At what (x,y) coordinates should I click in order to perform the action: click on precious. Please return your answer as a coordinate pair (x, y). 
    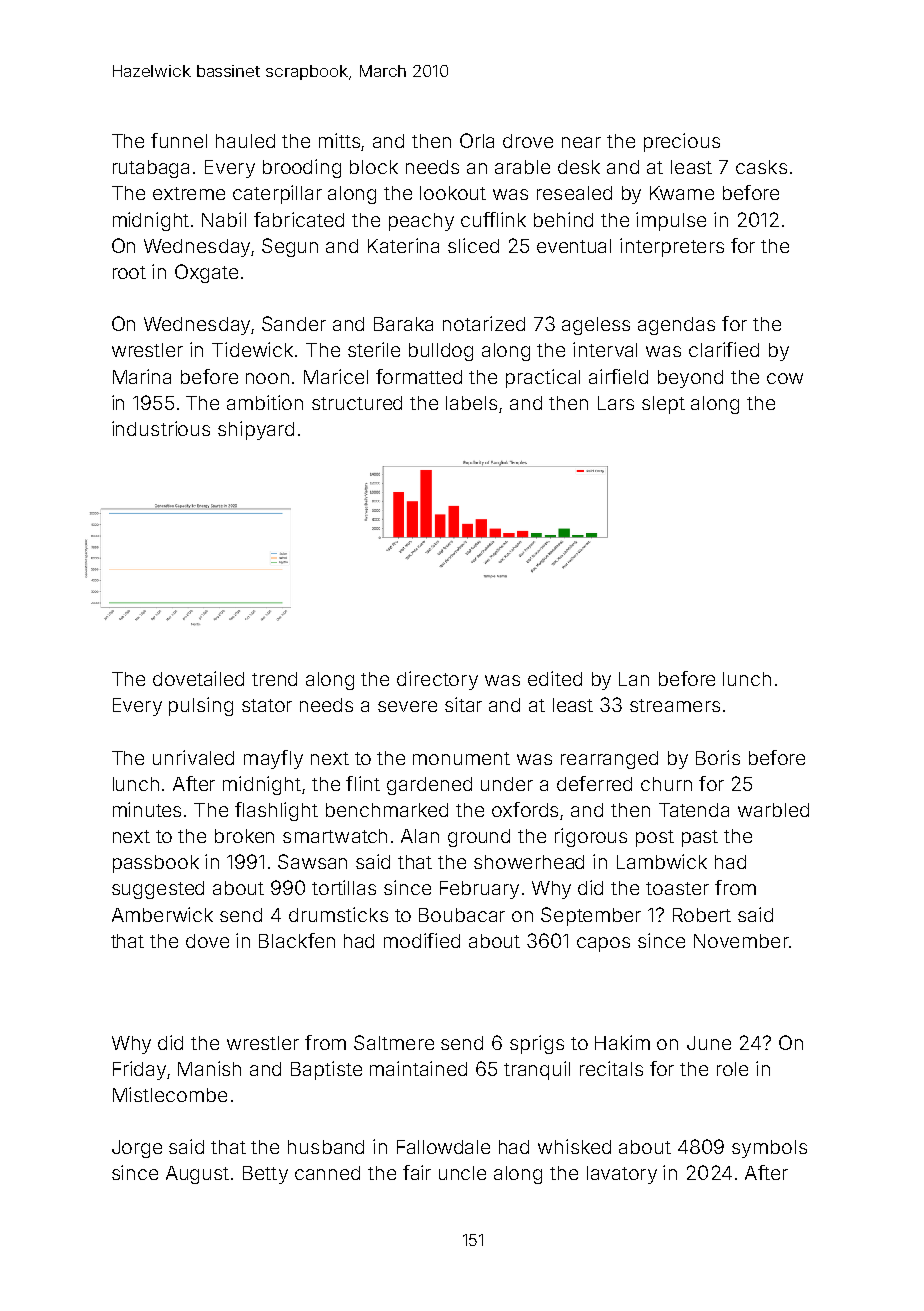
    Looking at the image, I should click on (682, 142).
